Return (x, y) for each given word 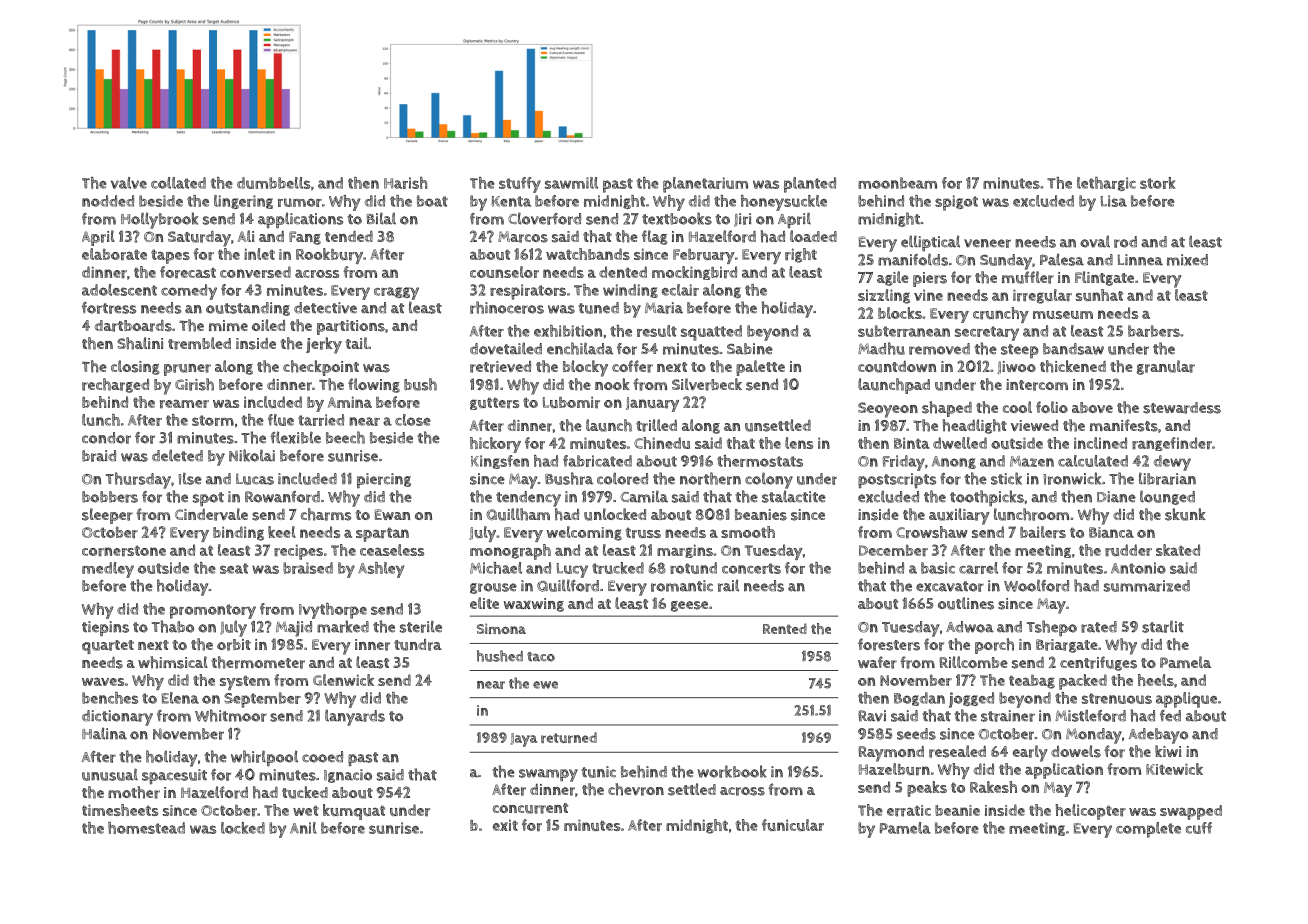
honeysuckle (784, 203)
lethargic (1106, 184)
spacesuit (174, 777)
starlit (1163, 626)
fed (1170, 715)
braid (99, 456)
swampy (548, 775)
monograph (510, 552)
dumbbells (273, 183)
